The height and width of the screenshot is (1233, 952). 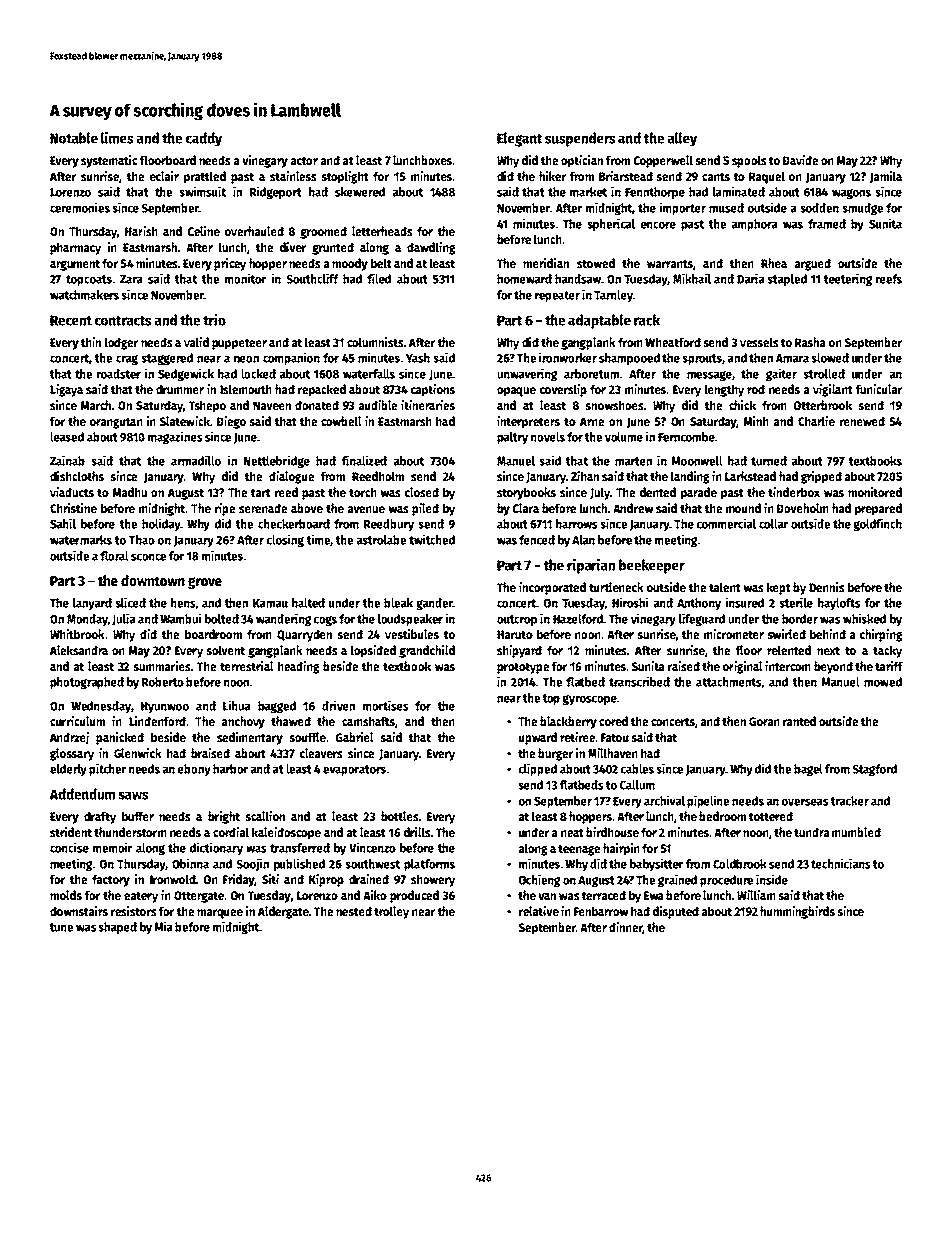 I want to click on tune, so click(x=61, y=927).
